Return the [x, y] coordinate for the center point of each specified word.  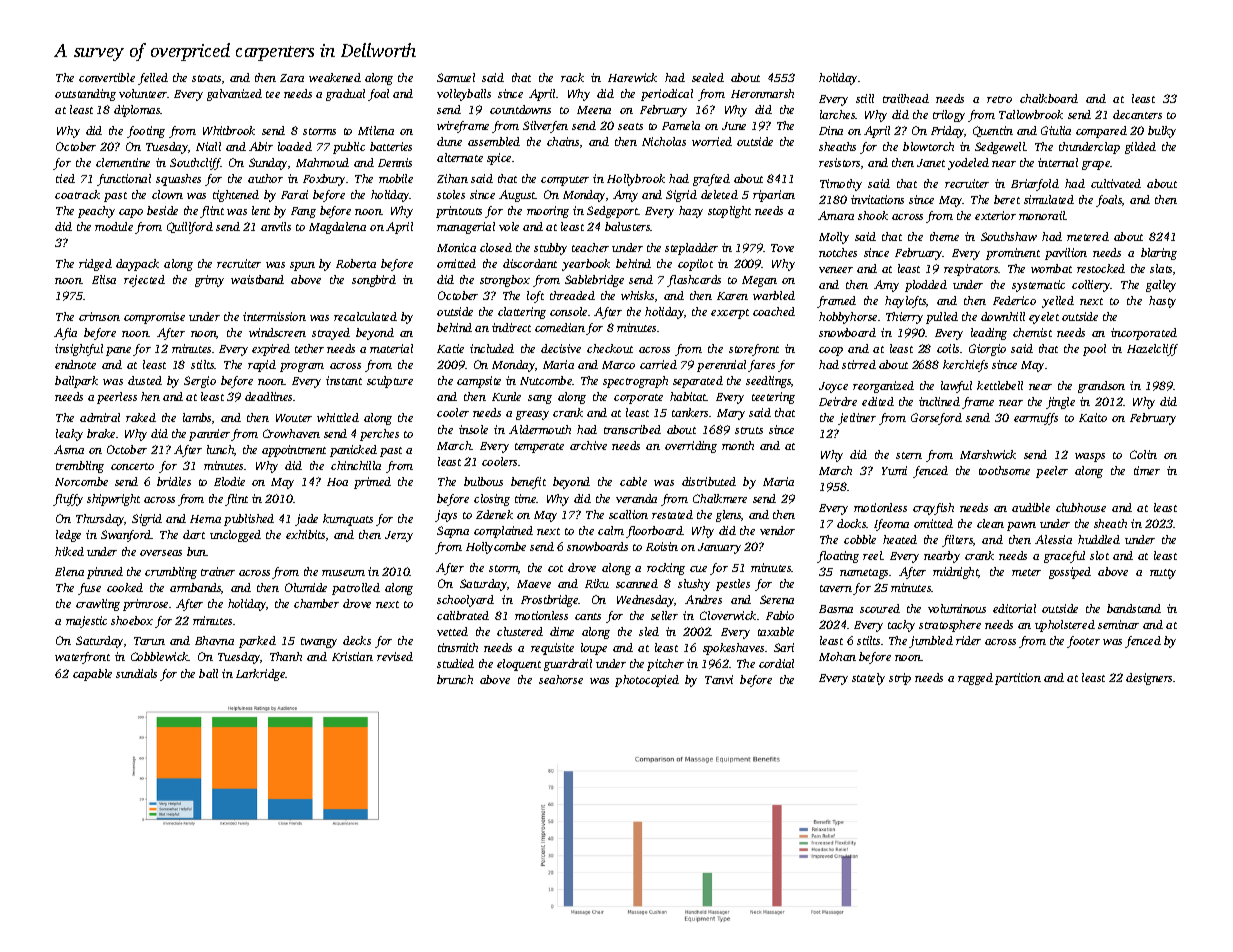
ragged [975, 679]
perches [379, 435]
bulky [1162, 132]
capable [92, 675]
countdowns [520, 109]
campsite [479, 382]
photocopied [647, 681]
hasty [1162, 302]
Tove [782, 248]
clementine [123, 162]
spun [302, 266]
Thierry [904, 318]
